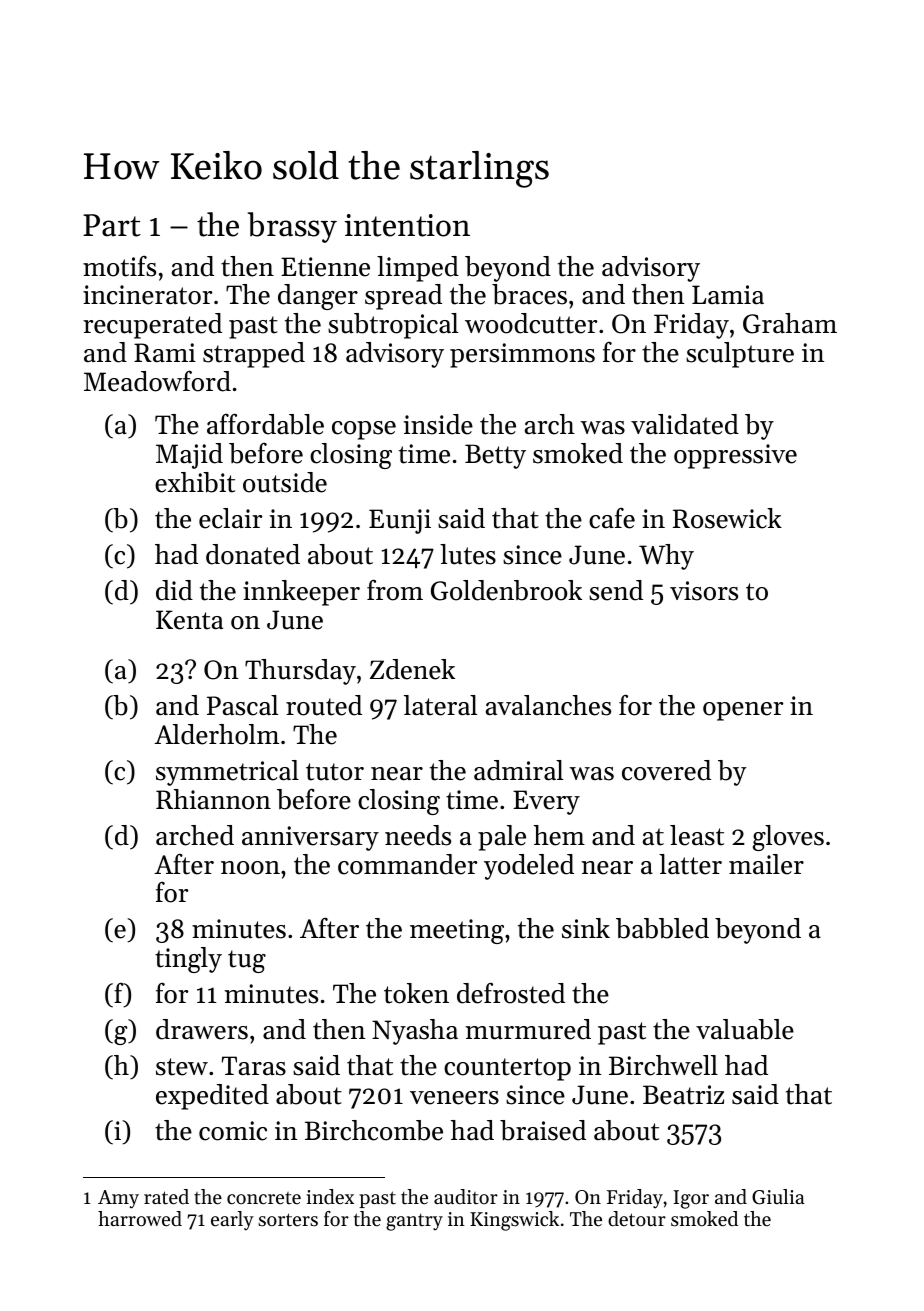  Describe the element at coordinates (407, 864) in the screenshot. I see `commander` at that location.
